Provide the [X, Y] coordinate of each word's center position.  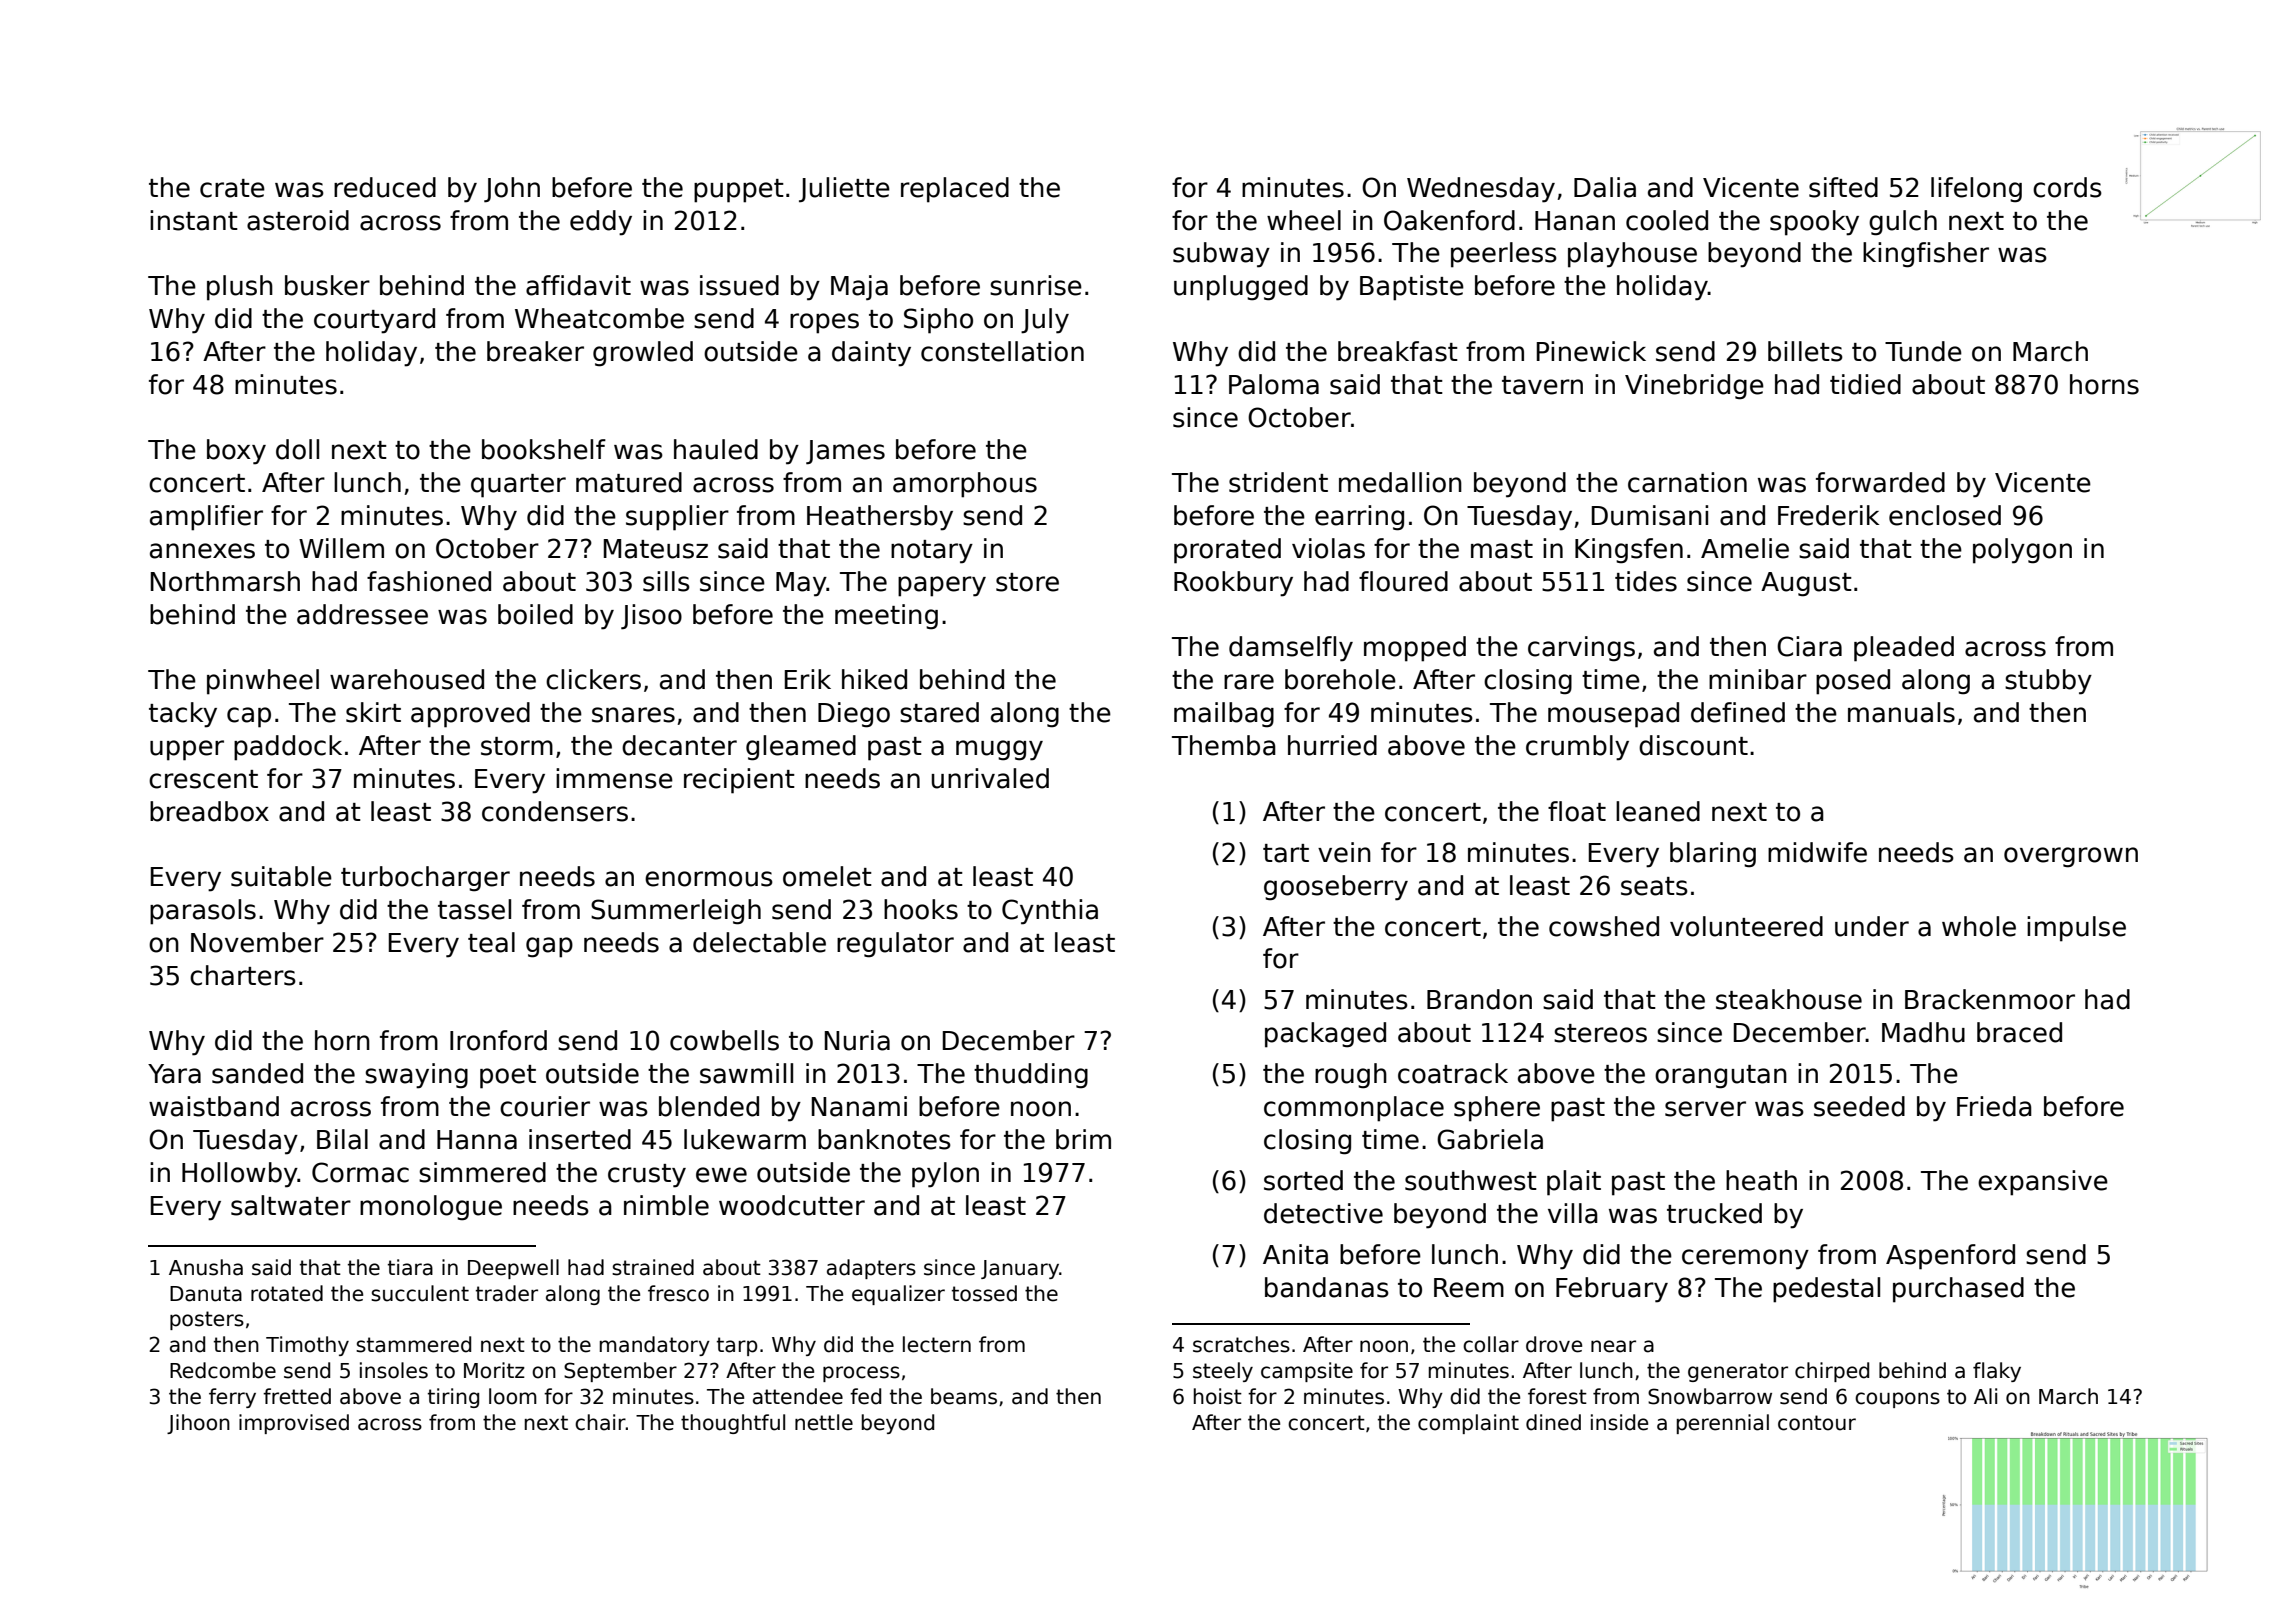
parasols [203, 912]
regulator [895, 945]
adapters [871, 1269]
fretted [297, 1396]
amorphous [965, 485]
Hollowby [240, 1175]
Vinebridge [1694, 387]
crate [232, 188]
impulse [2076, 929]
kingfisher [1926, 255]
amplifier [206, 518]
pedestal [1826, 1290]
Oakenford [1449, 220]
